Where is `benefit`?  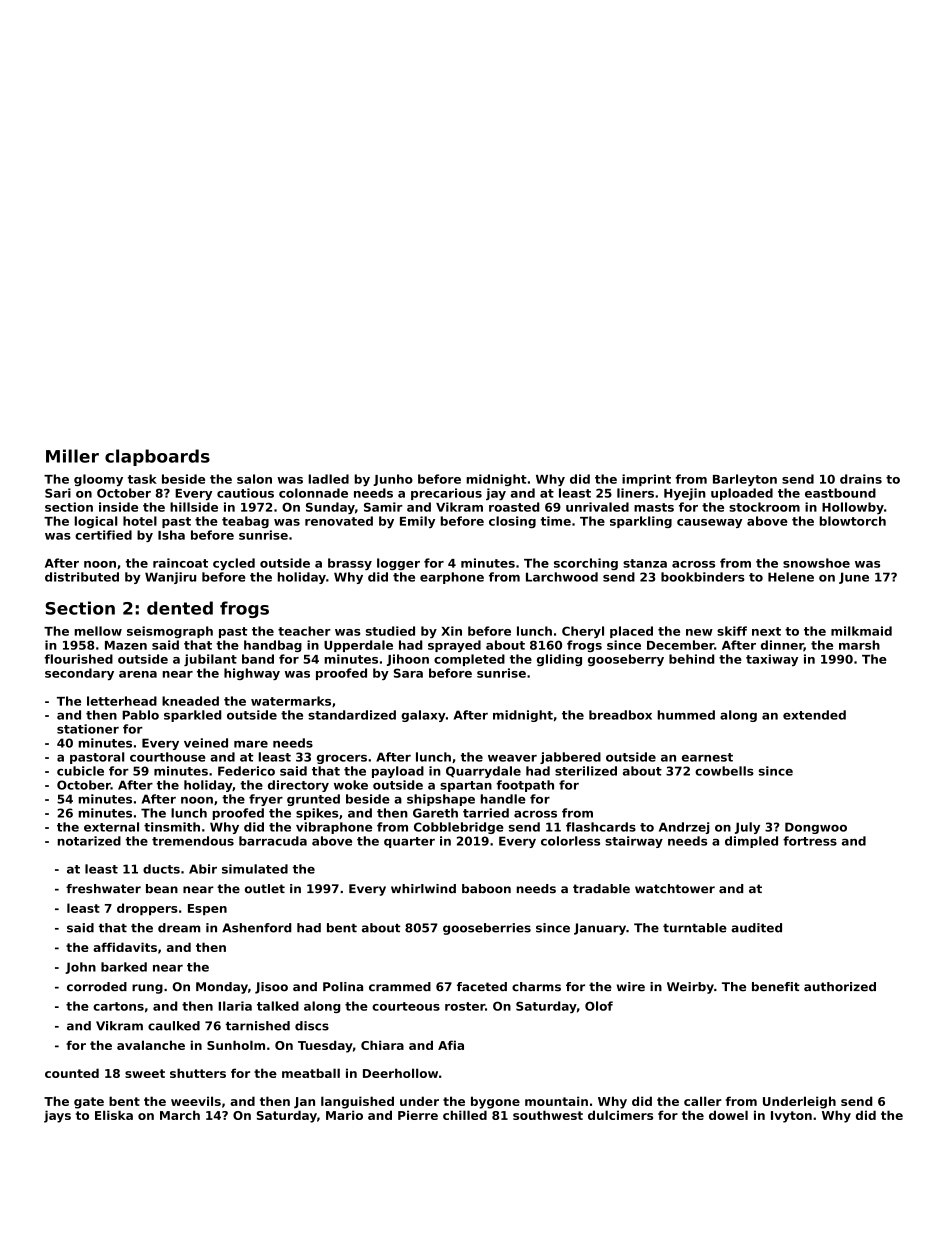 benefit is located at coordinates (776, 987).
